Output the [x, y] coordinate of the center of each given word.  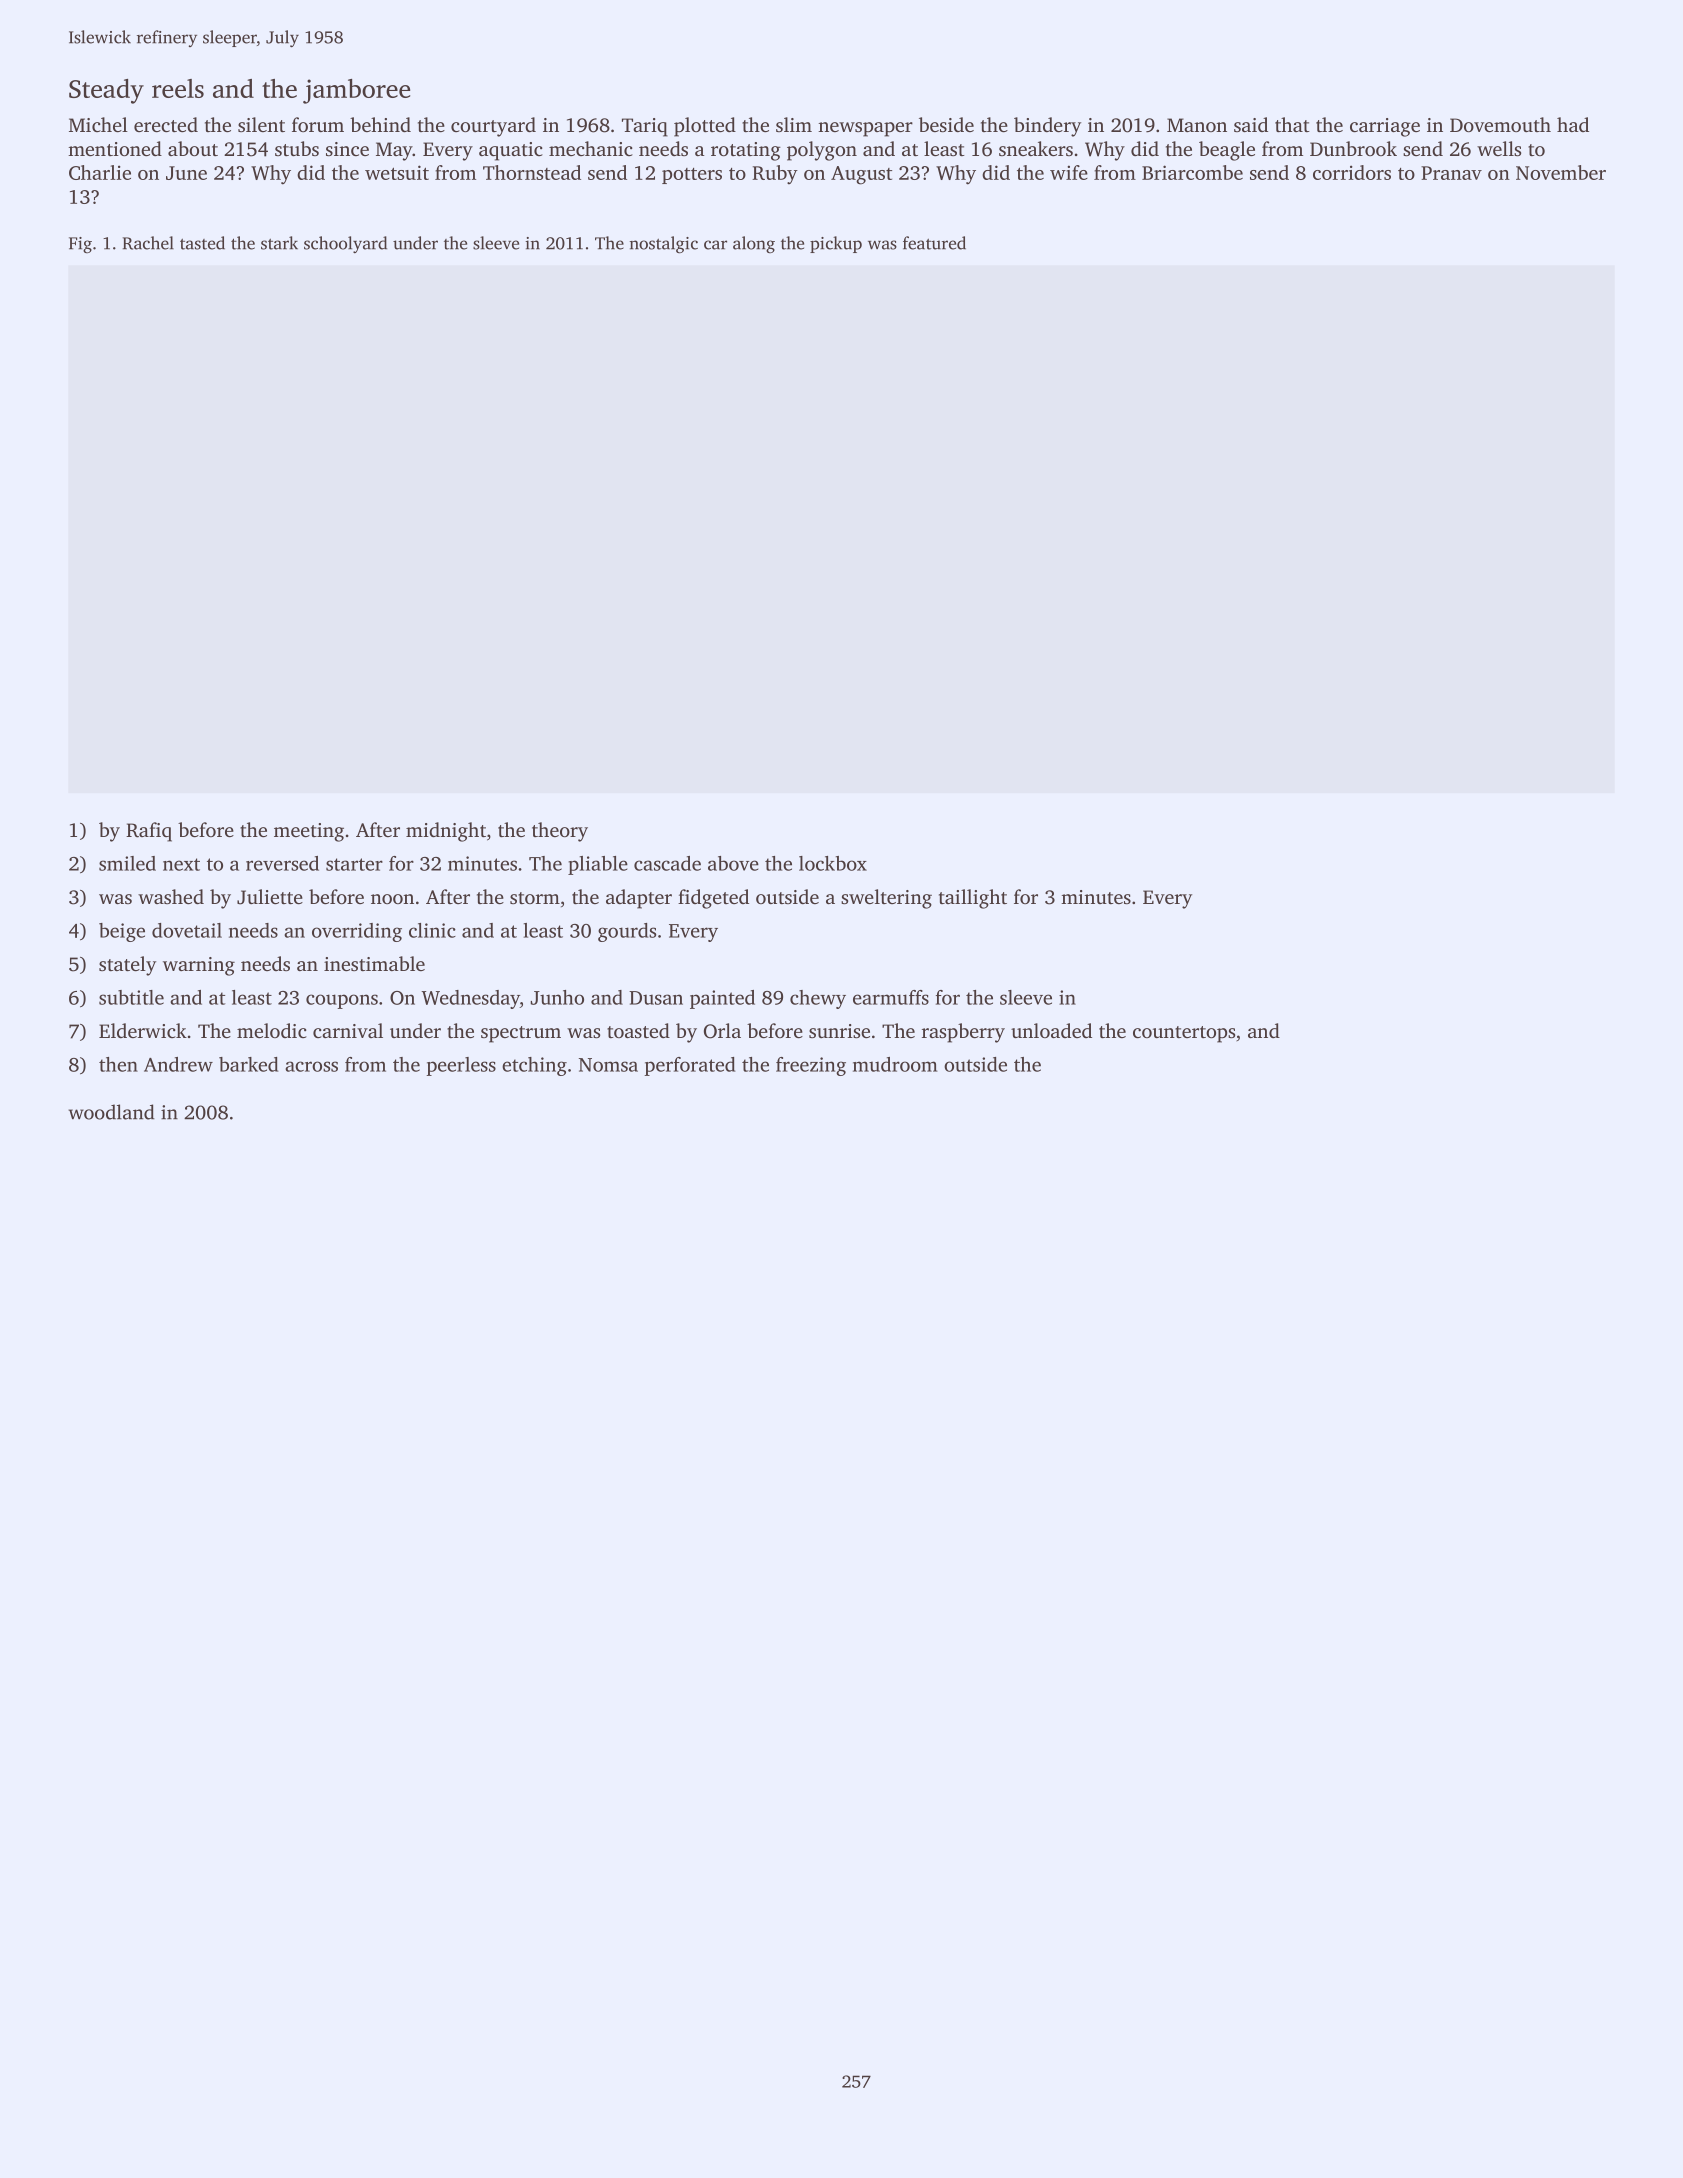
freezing [811, 1066]
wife [1069, 172]
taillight [973, 899]
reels [178, 88]
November [1561, 172]
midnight [446, 832]
